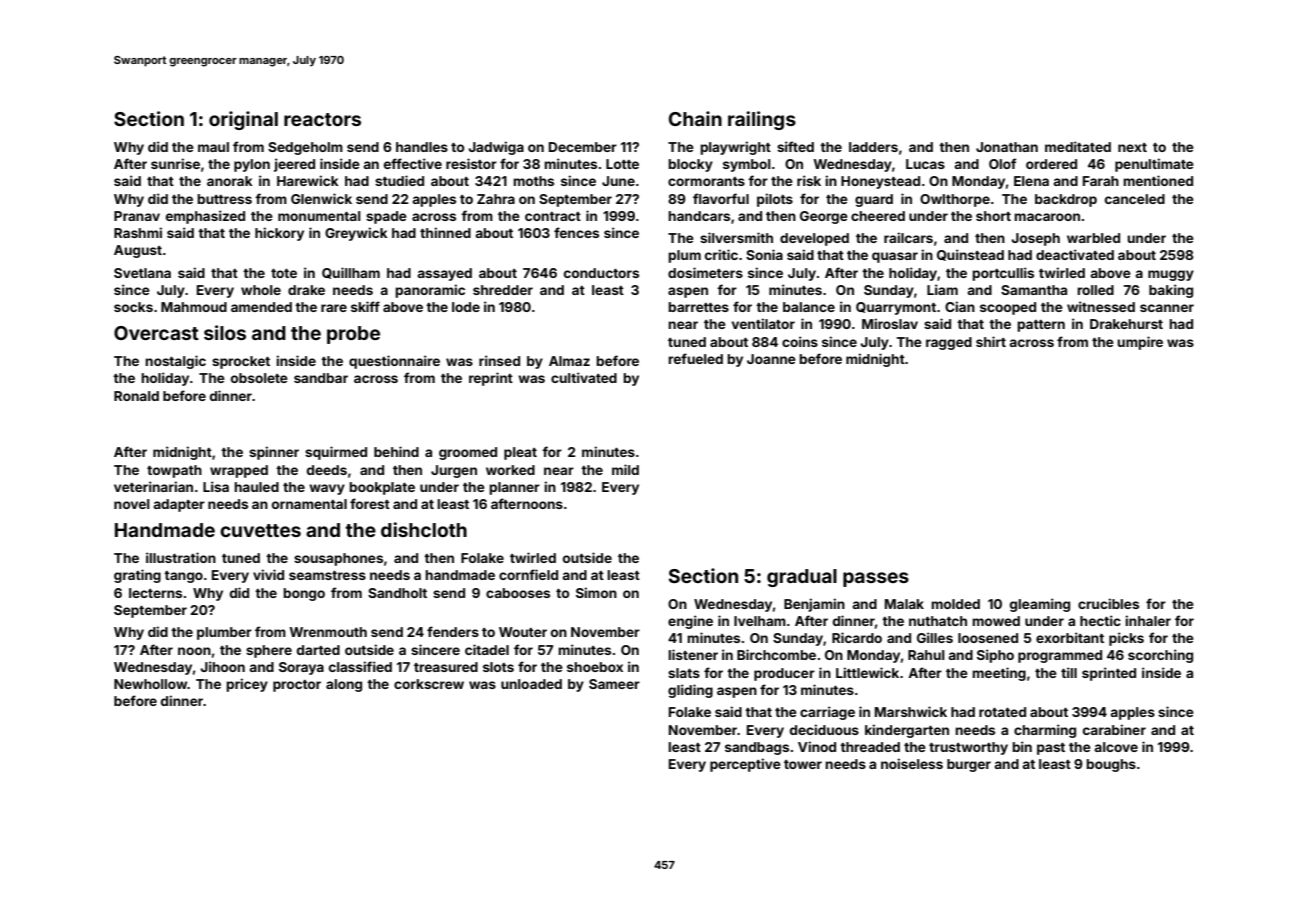  I want to click on Joanne, so click(771, 359).
